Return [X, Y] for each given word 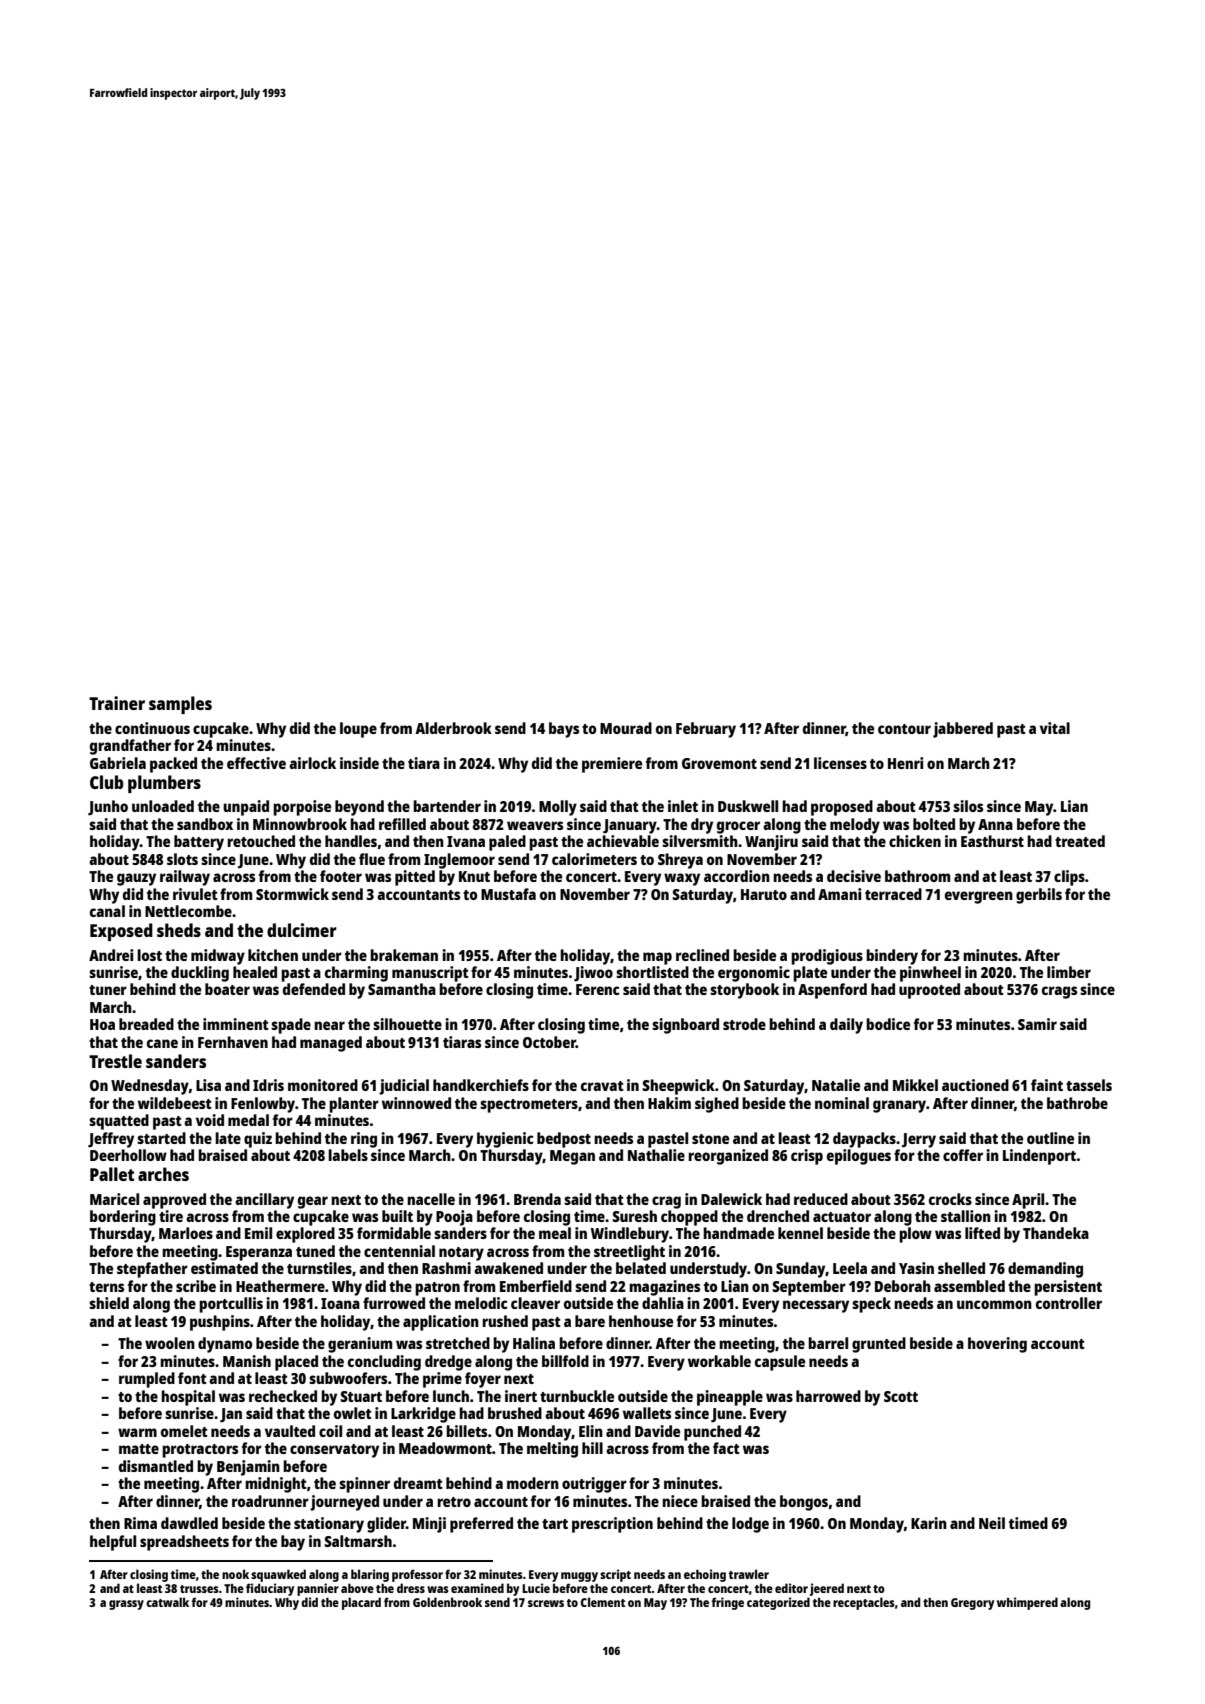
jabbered [963, 730]
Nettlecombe [188, 911]
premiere [612, 765]
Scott [901, 1396]
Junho [108, 808]
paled [507, 843]
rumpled [147, 1380]
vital [1055, 728]
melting [552, 1450]
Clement [603, 1602]
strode [744, 1024]
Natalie [836, 1085]
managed [331, 1044]
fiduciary [270, 1589]
